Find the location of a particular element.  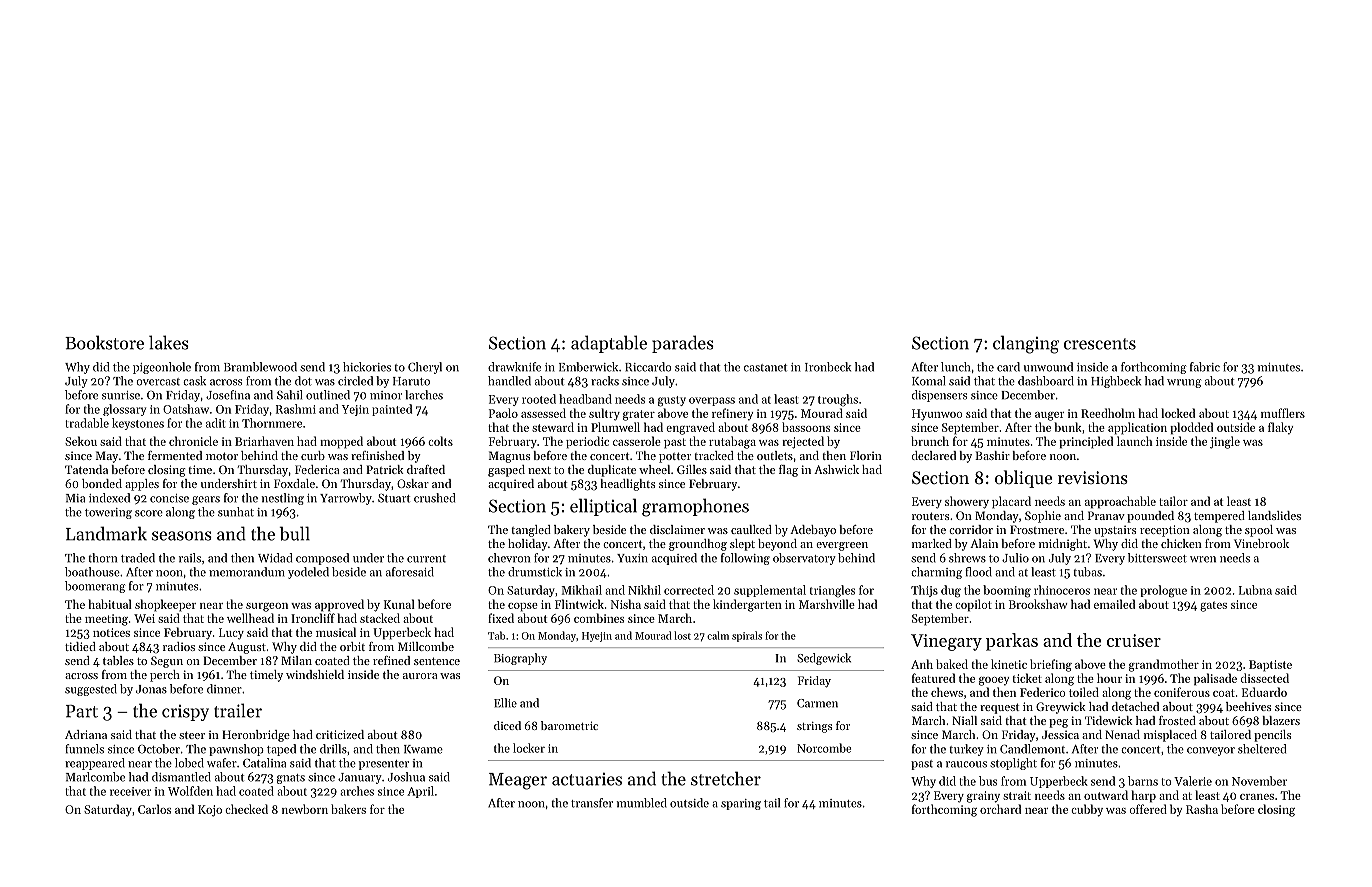

approachable is located at coordinates (1120, 502).
